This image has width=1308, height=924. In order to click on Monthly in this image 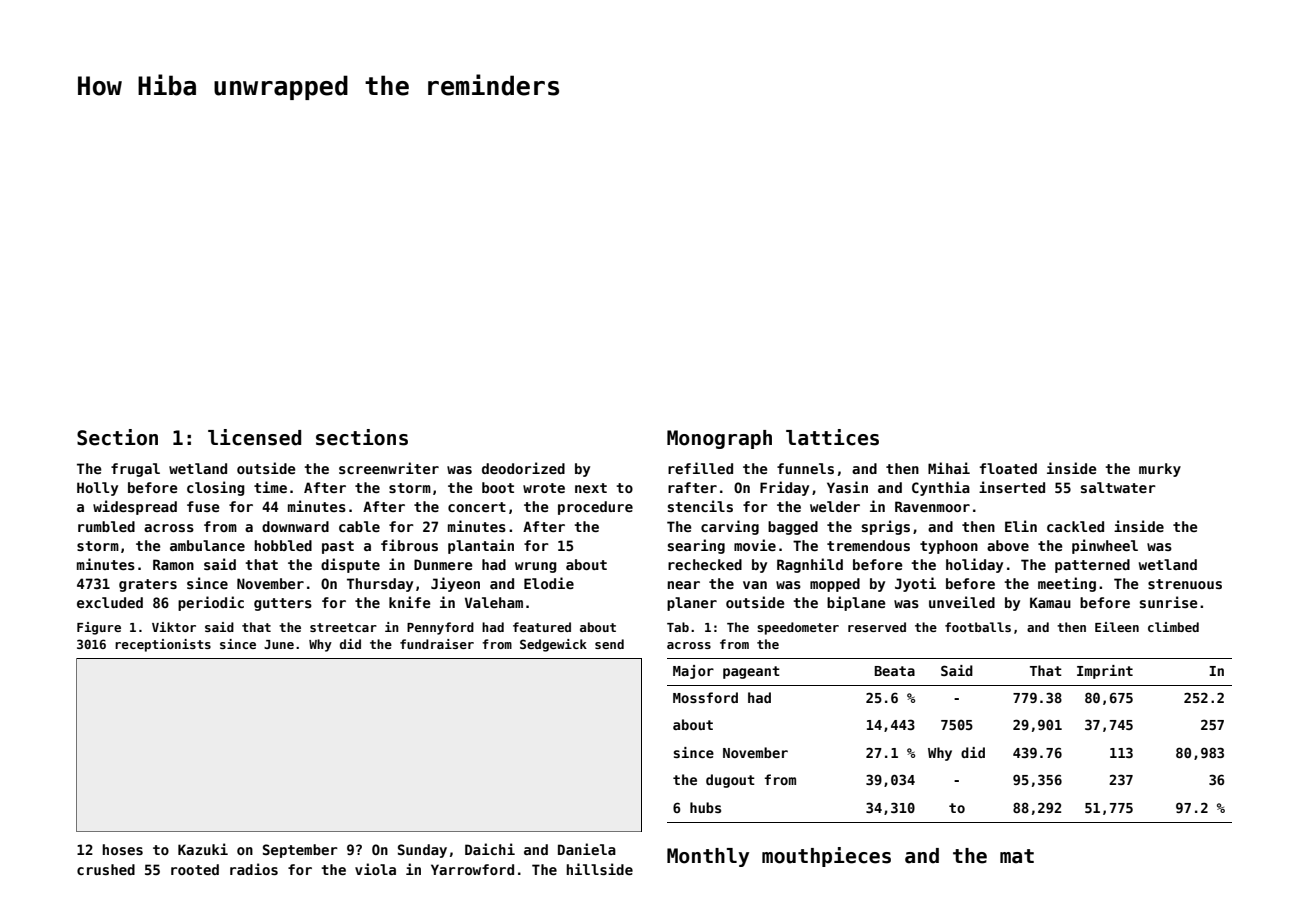, I will do `click(708, 857)`.
